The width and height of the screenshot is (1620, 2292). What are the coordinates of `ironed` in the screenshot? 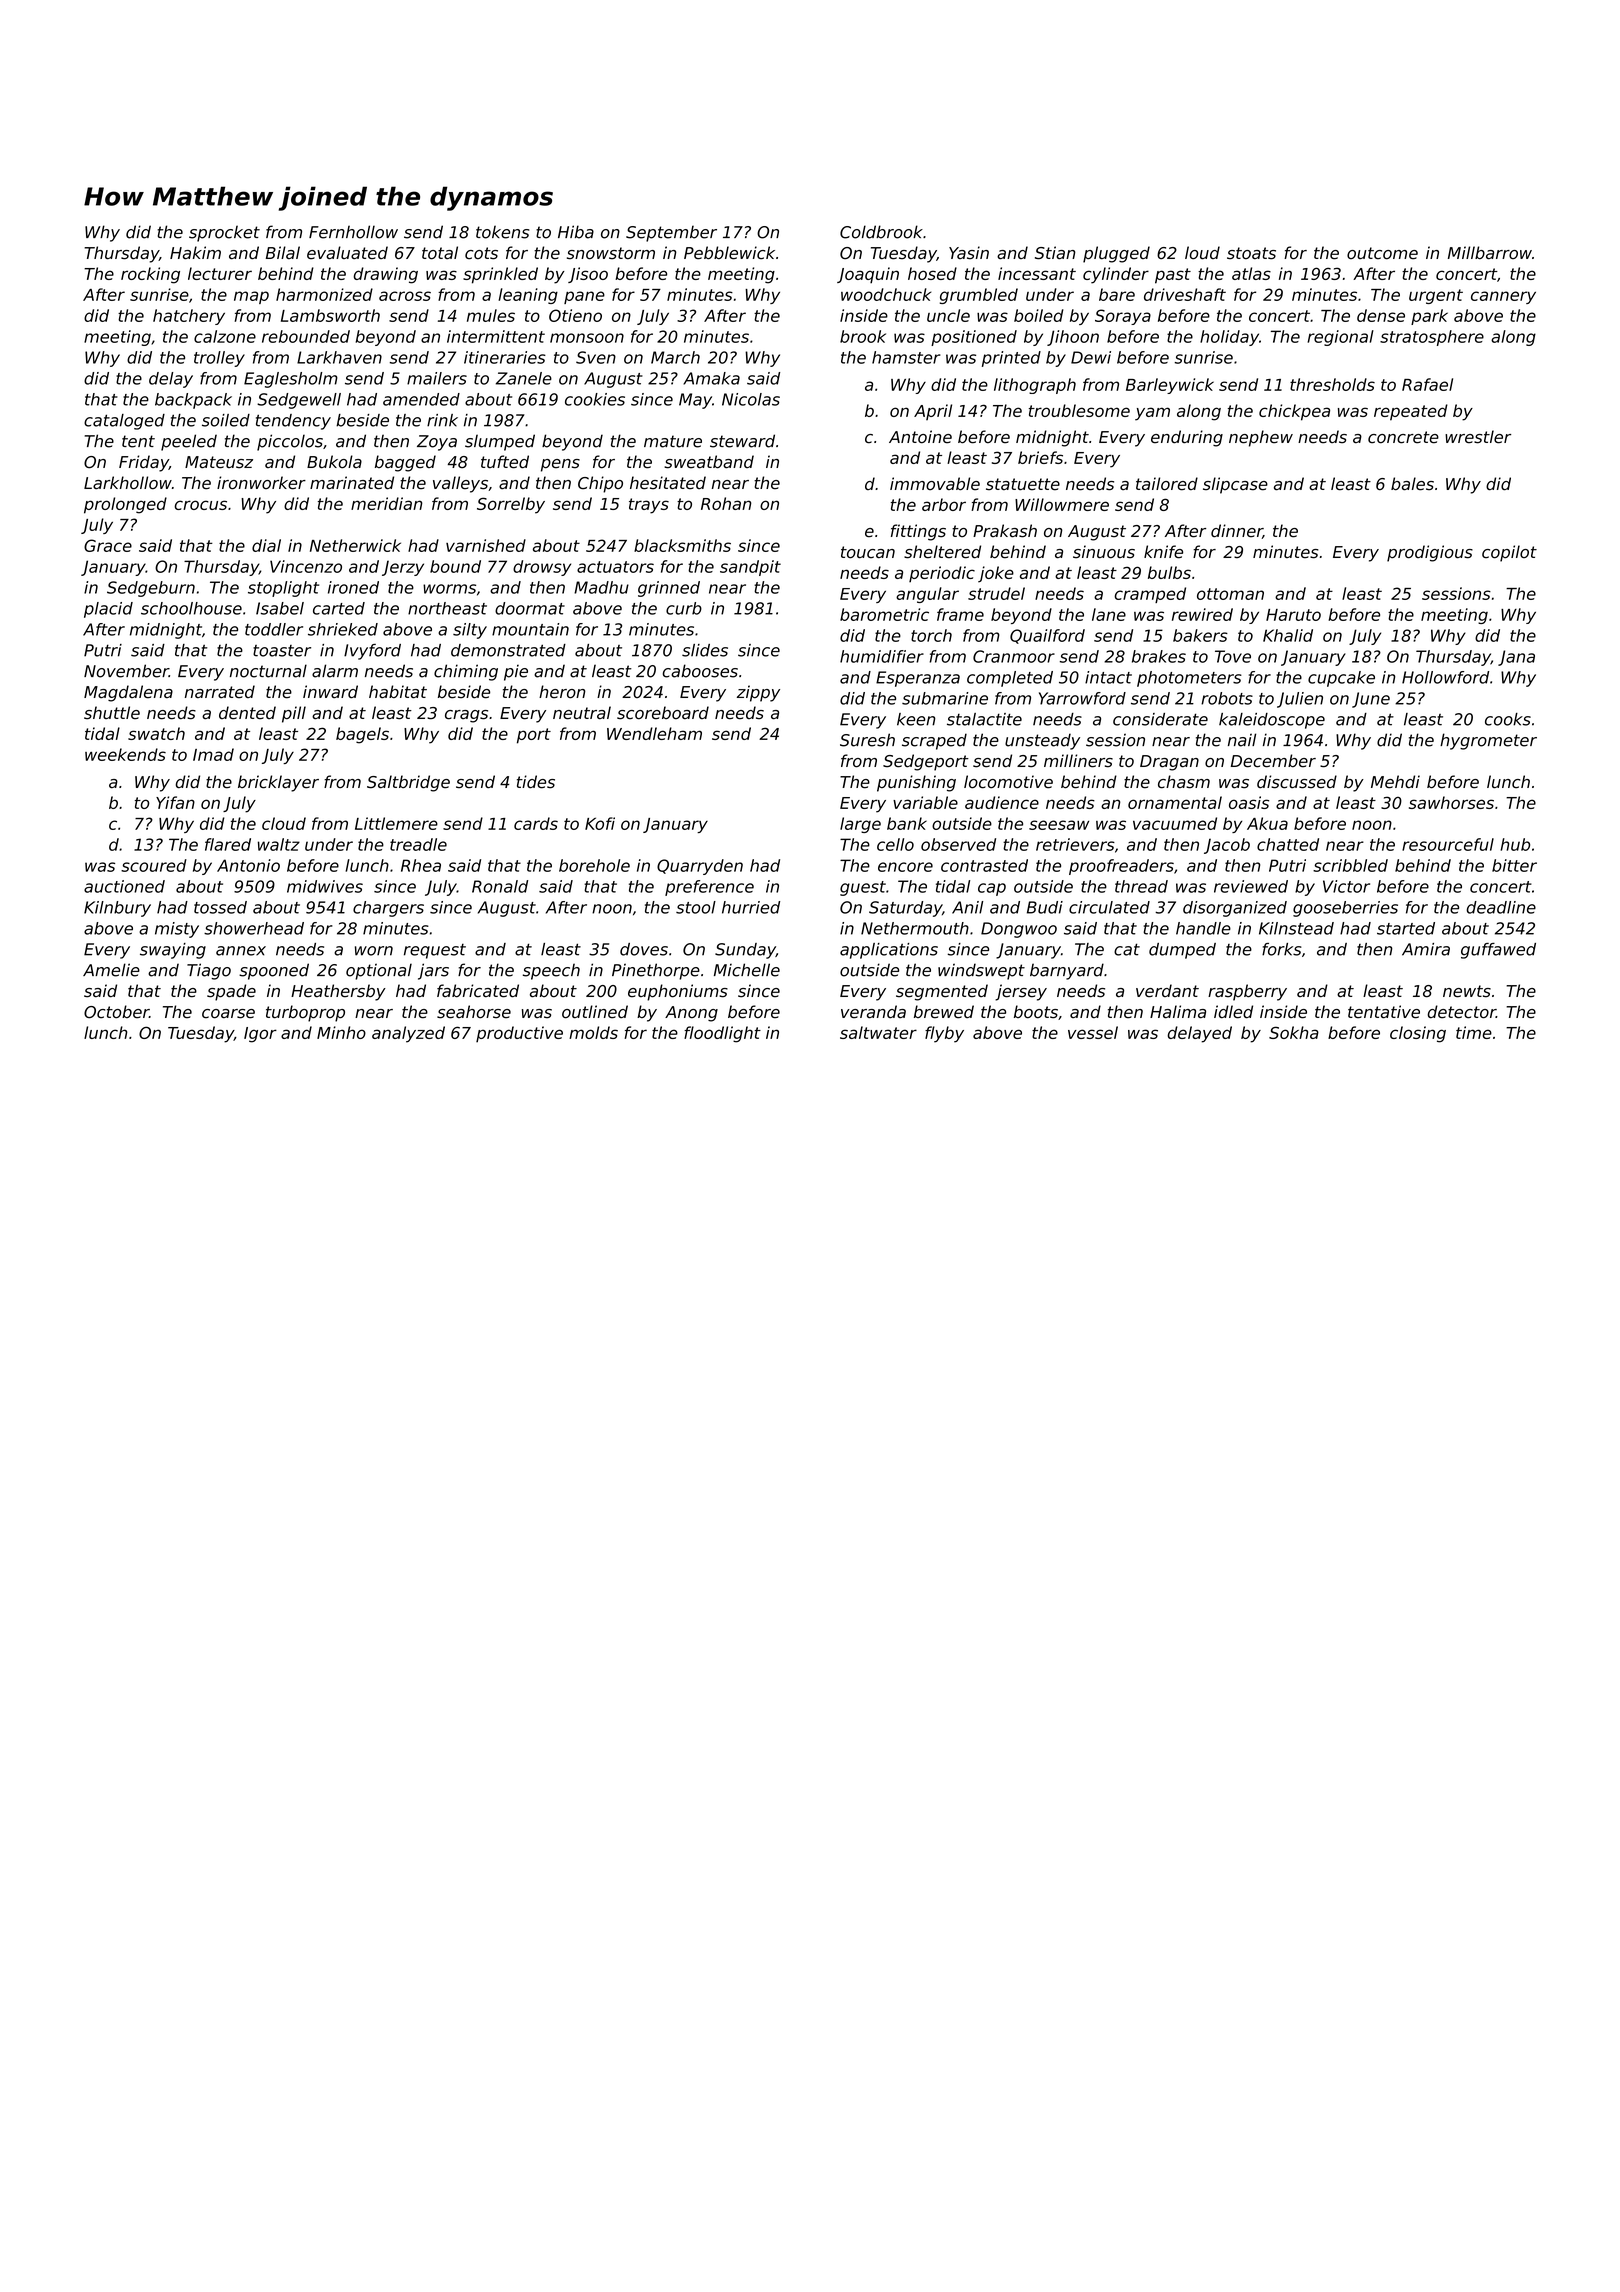 It's located at (353, 587).
